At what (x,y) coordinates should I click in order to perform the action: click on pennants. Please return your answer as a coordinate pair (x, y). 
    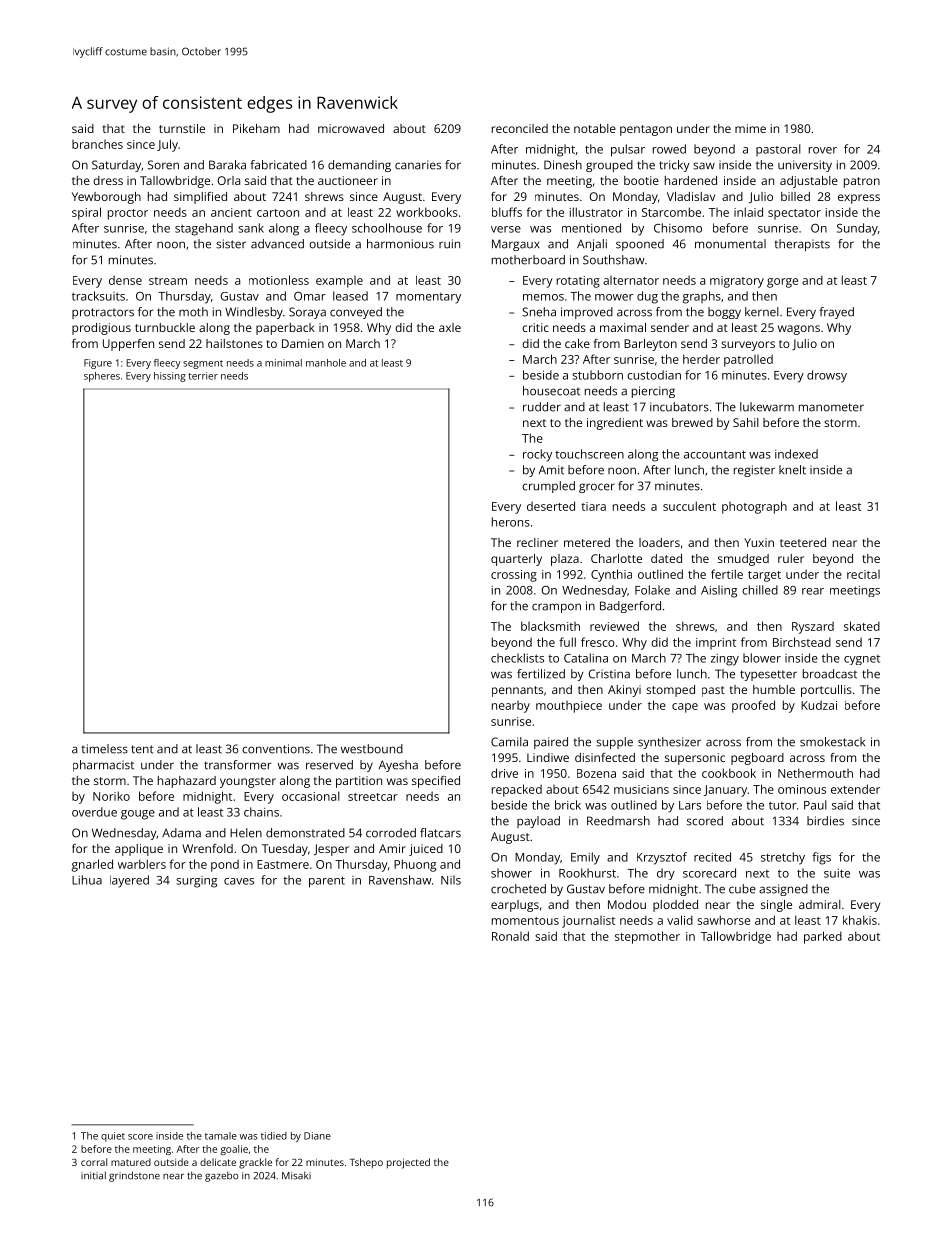
    Looking at the image, I should click on (517, 691).
